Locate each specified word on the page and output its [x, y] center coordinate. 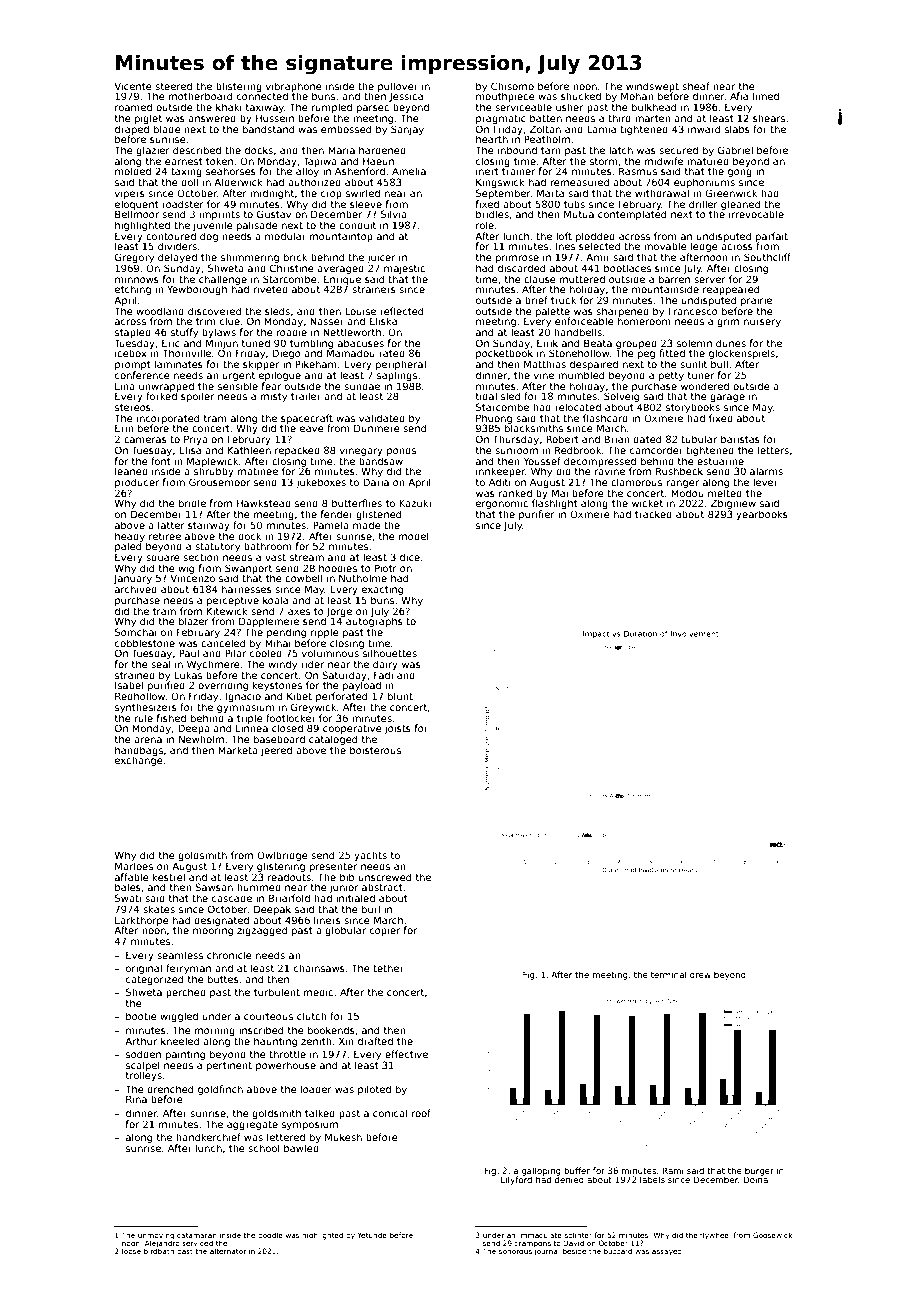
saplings [397, 376]
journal [547, 1252]
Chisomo [512, 86]
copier [385, 931]
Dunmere [377, 428]
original [144, 969]
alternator [228, 1251]
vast [275, 557]
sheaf [696, 86]
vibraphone [294, 87]
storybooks [693, 408]
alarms [766, 471]
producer [137, 483]
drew [700, 974]
